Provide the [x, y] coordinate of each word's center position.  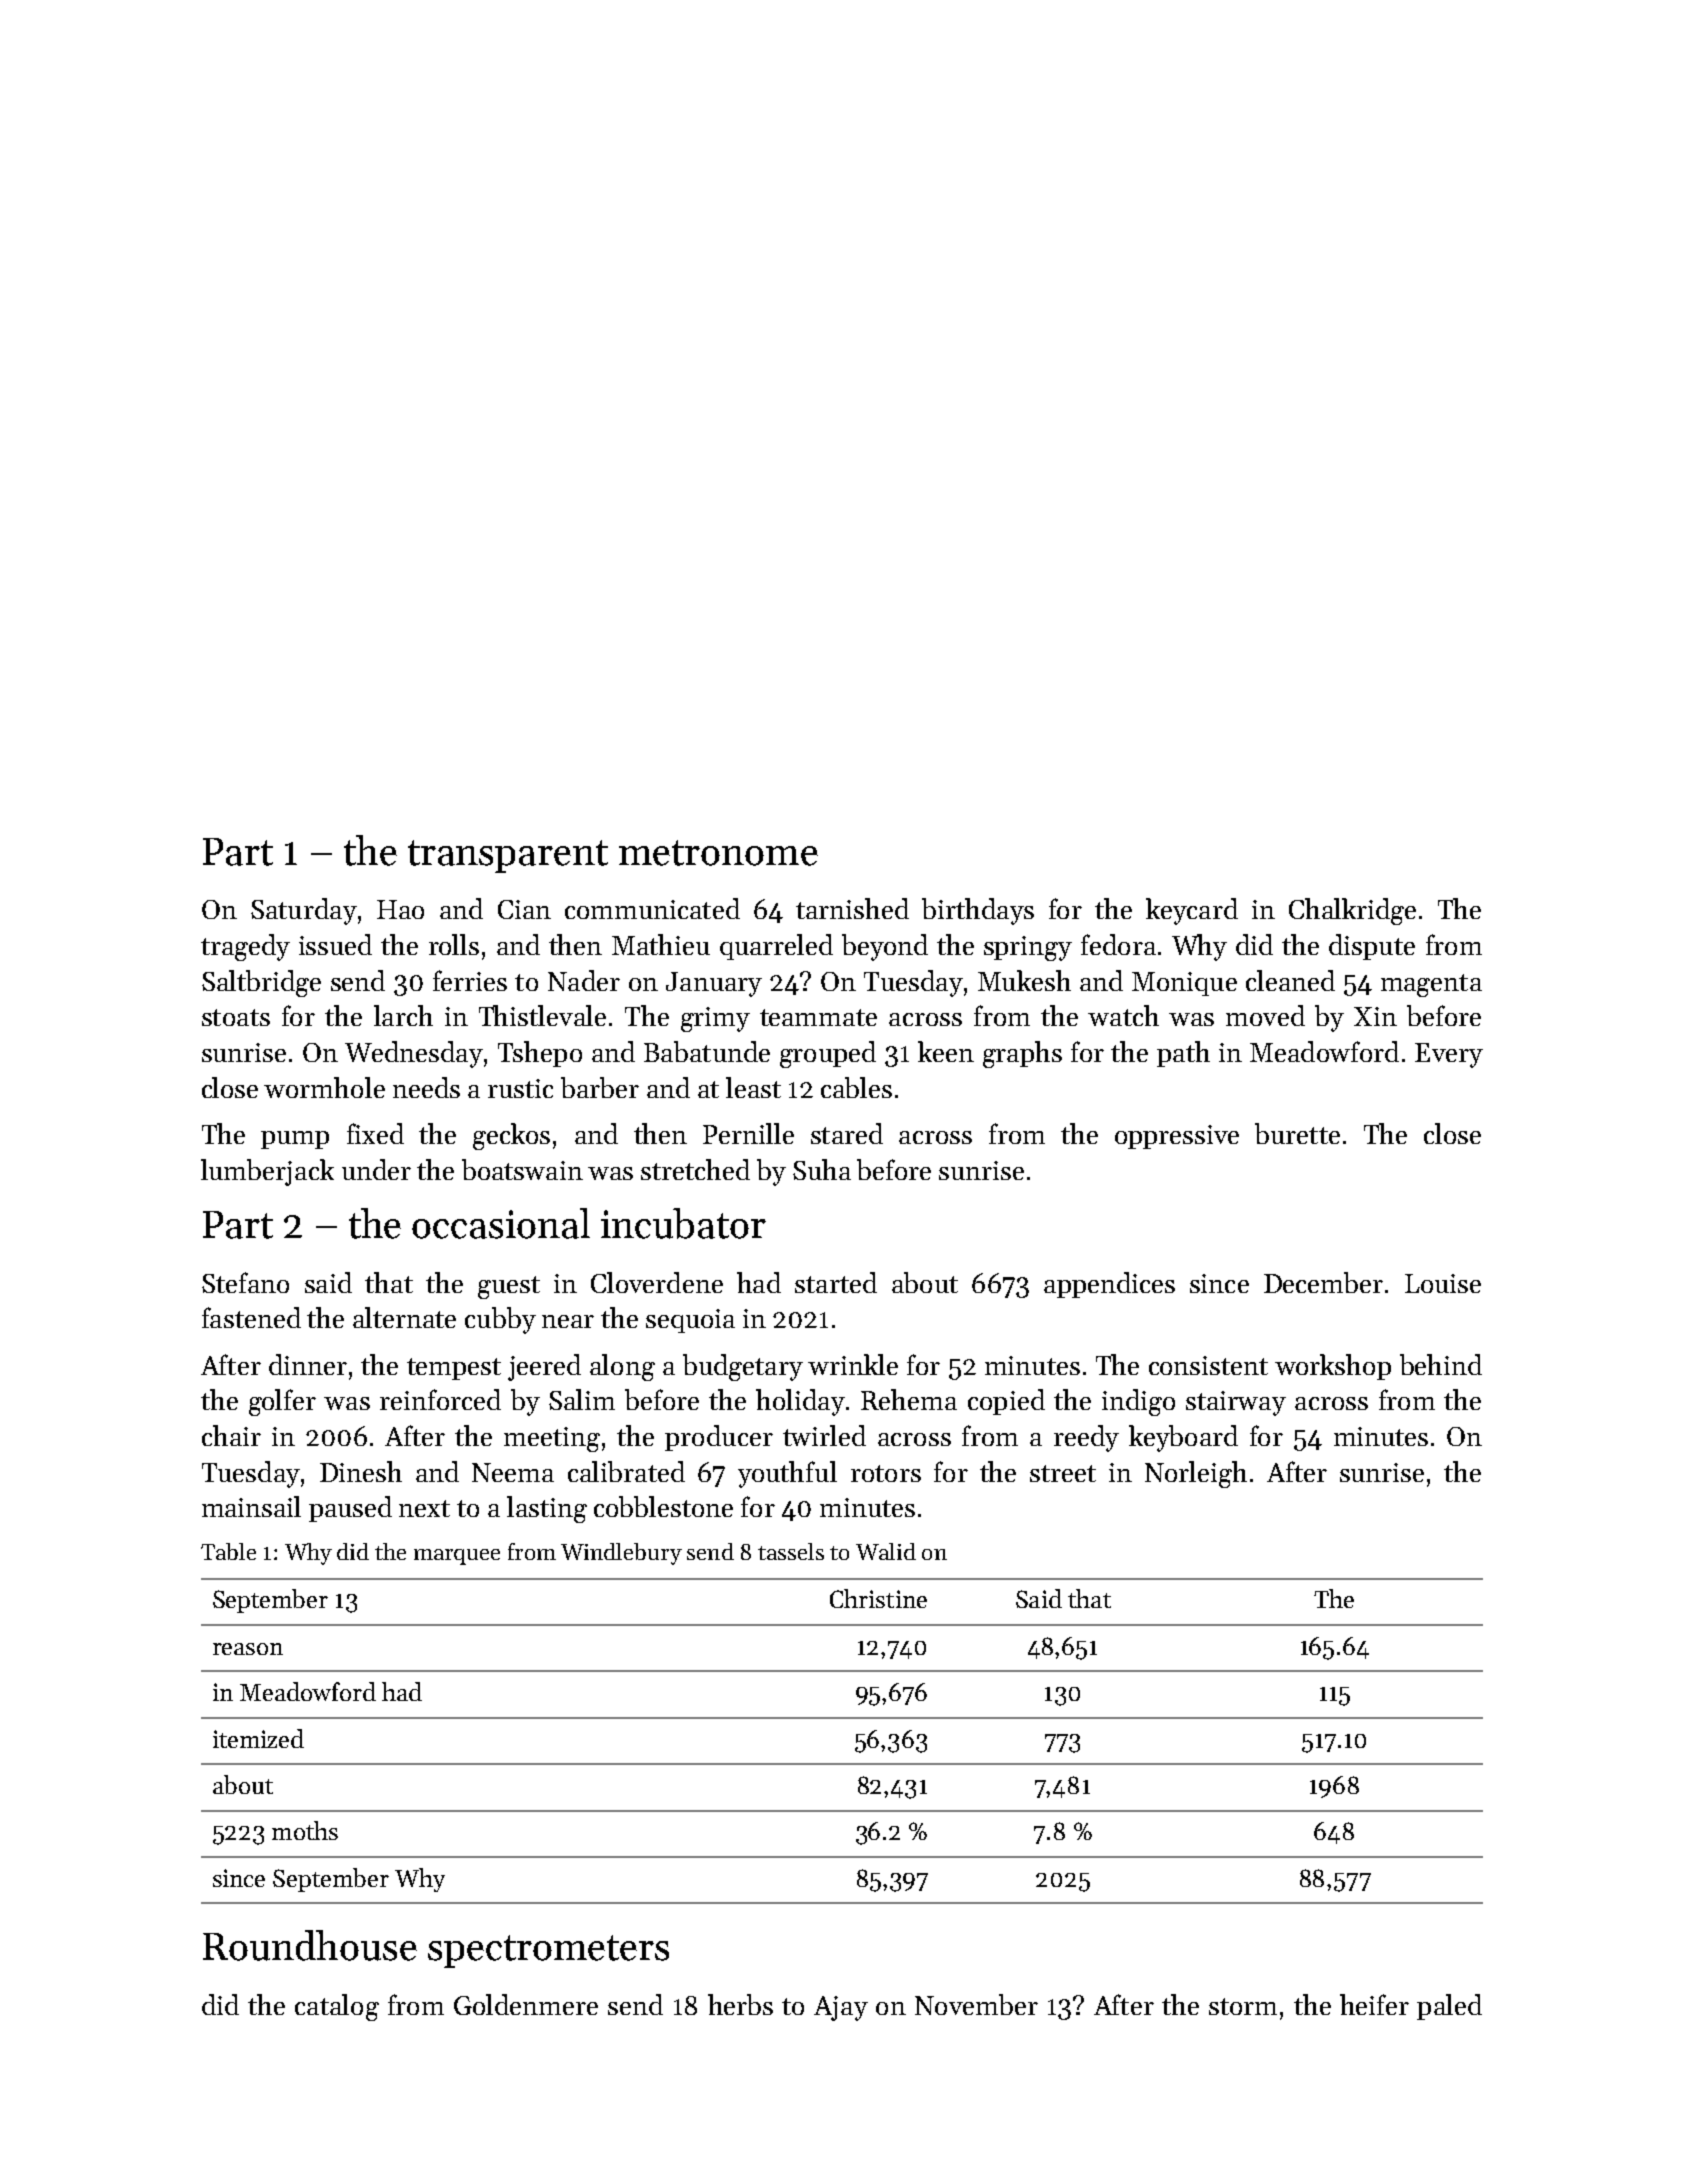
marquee [457, 1557]
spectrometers [548, 1951]
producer [719, 1438]
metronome [718, 853]
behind [1441, 1364]
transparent [508, 856]
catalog [337, 2007]
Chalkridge [1352, 911]
